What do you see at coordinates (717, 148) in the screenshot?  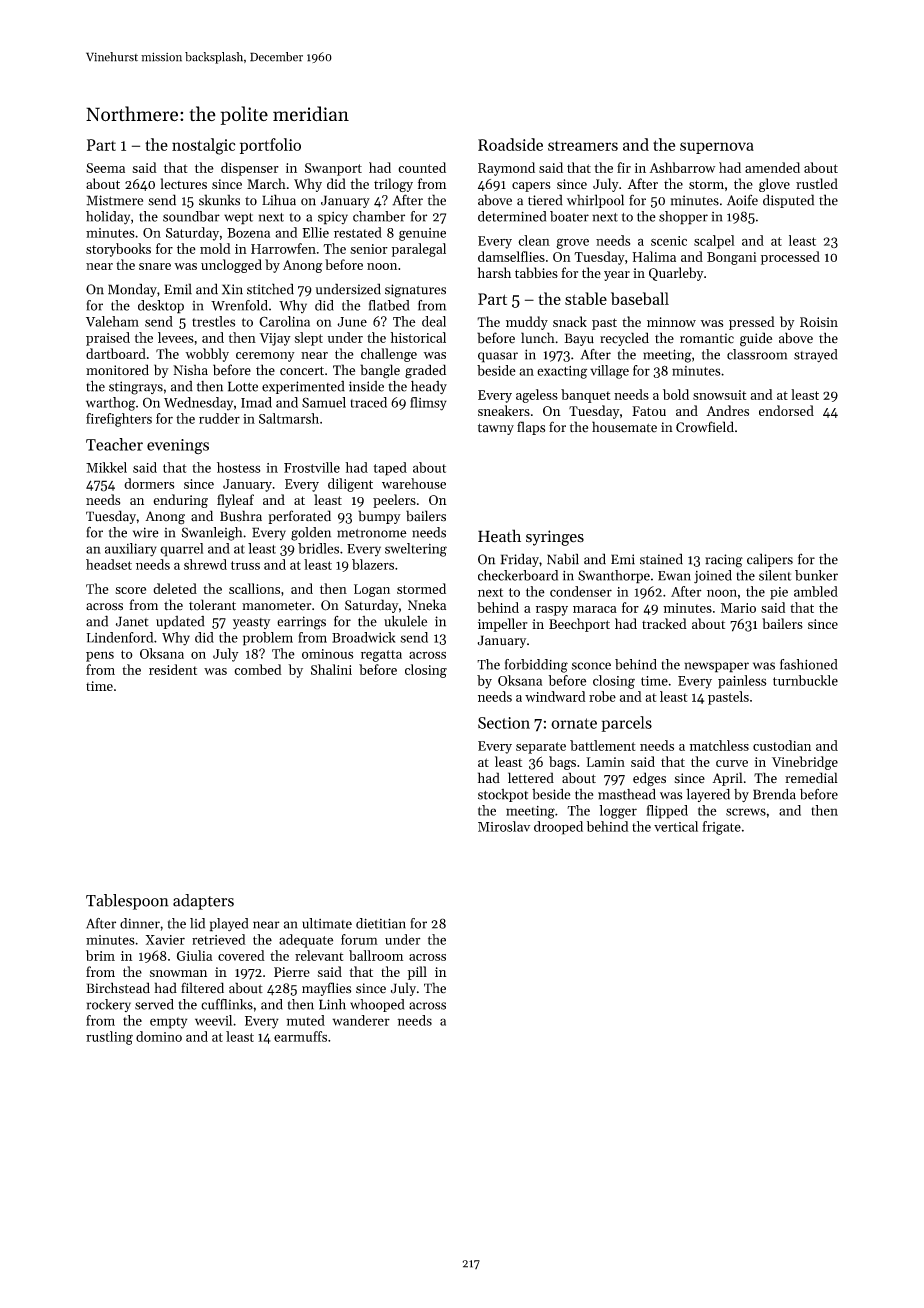 I see `supernova` at bounding box center [717, 148].
